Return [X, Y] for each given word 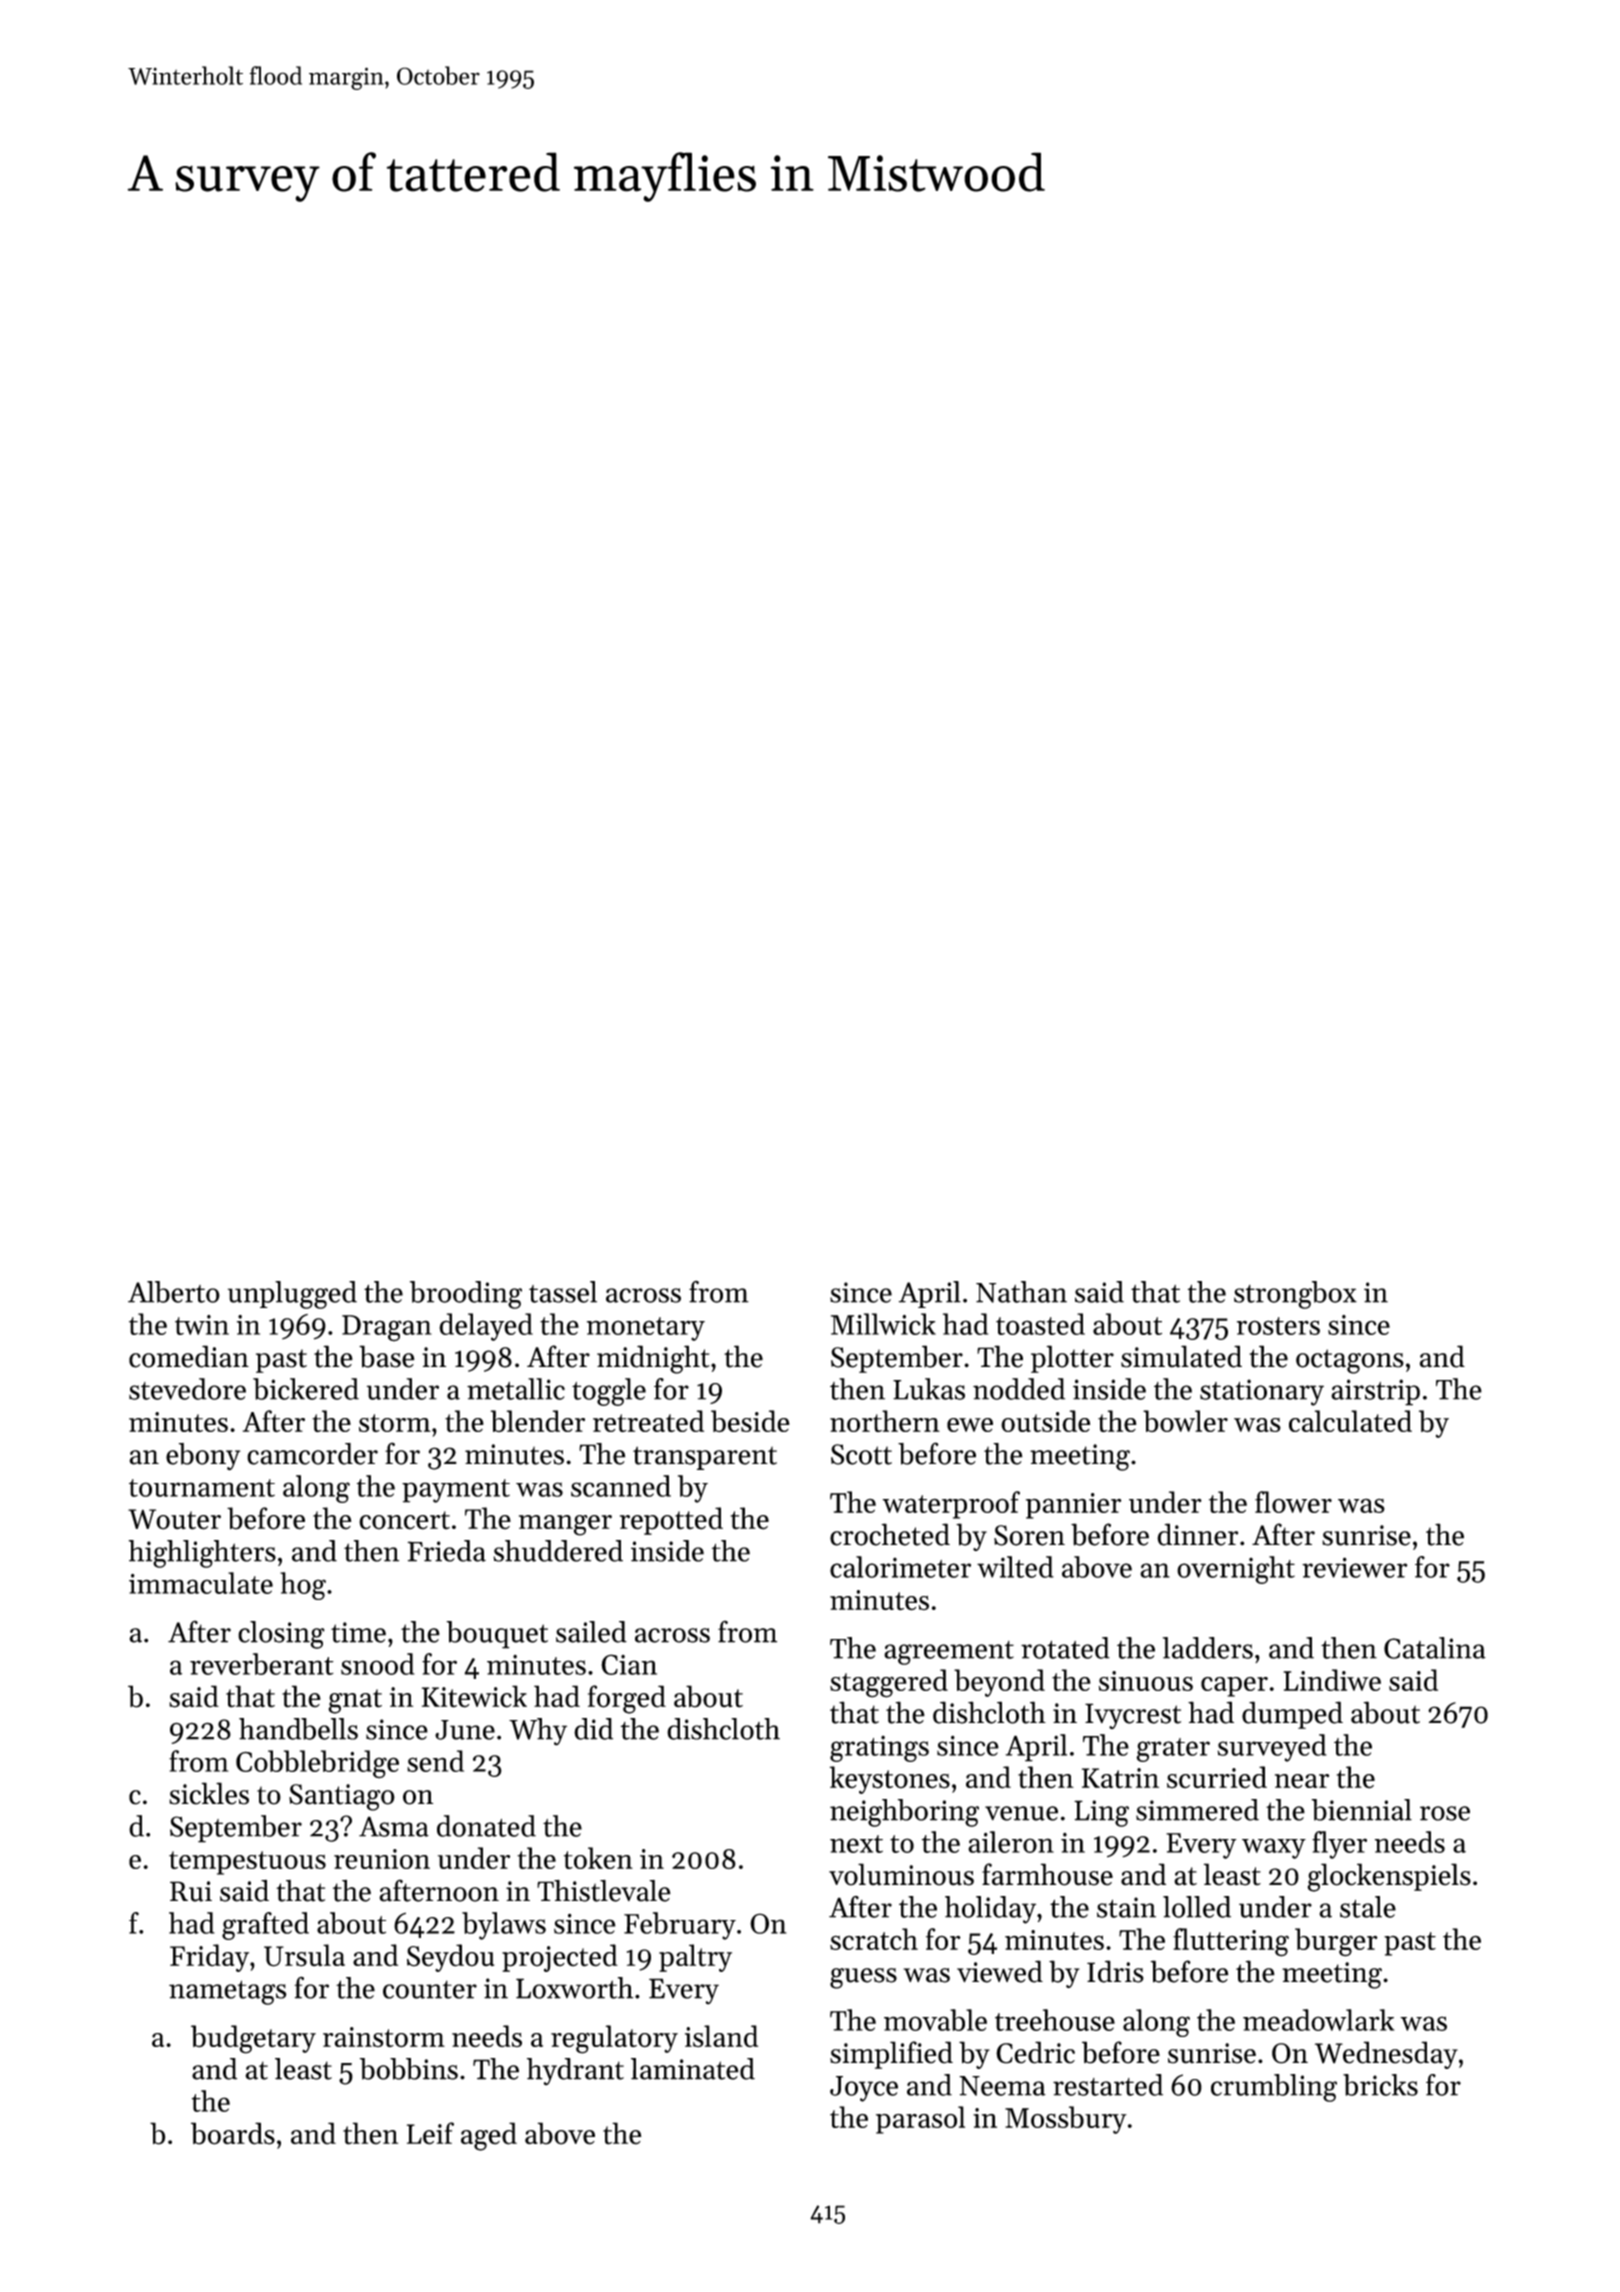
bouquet [497, 1635]
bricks [1380, 2085]
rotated [1065, 1648]
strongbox [1295, 1295]
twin [202, 1325]
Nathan [1021, 1292]
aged [489, 2136]
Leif [430, 2133]
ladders [1208, 1648]
